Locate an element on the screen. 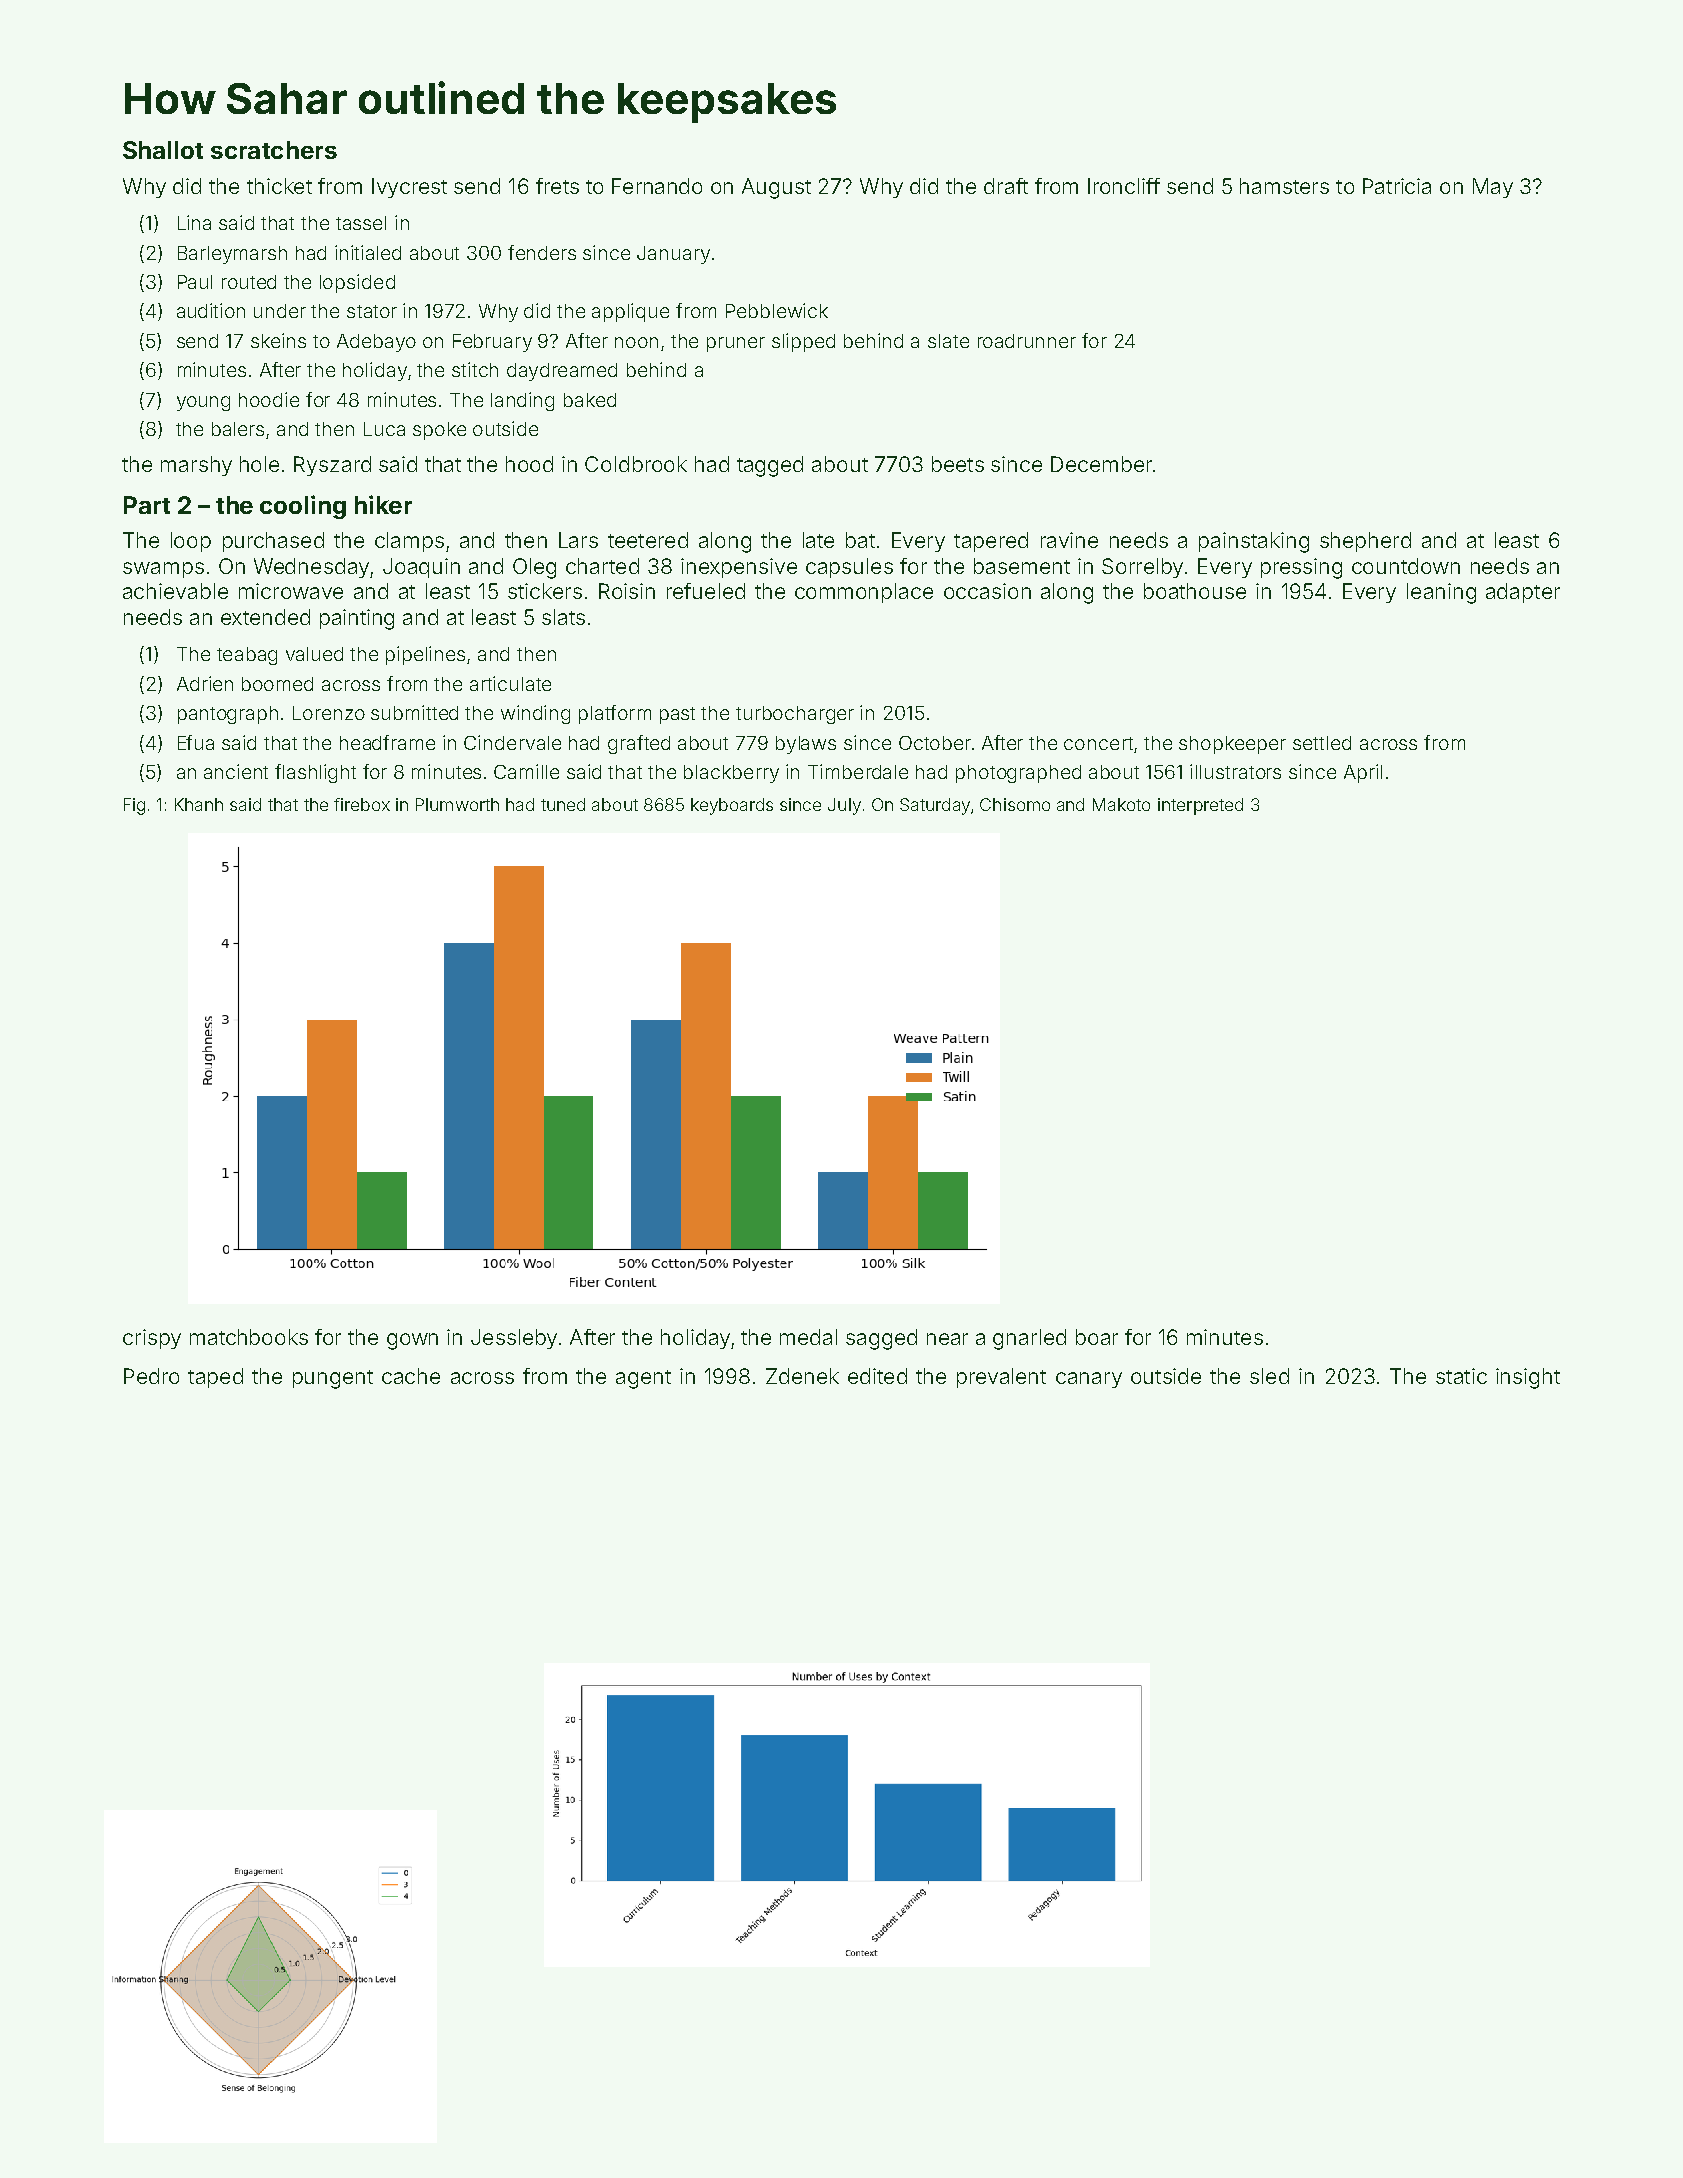 The height and width of the screenshot is (2178, 1683). beets is located at coordinates (958, 464).
